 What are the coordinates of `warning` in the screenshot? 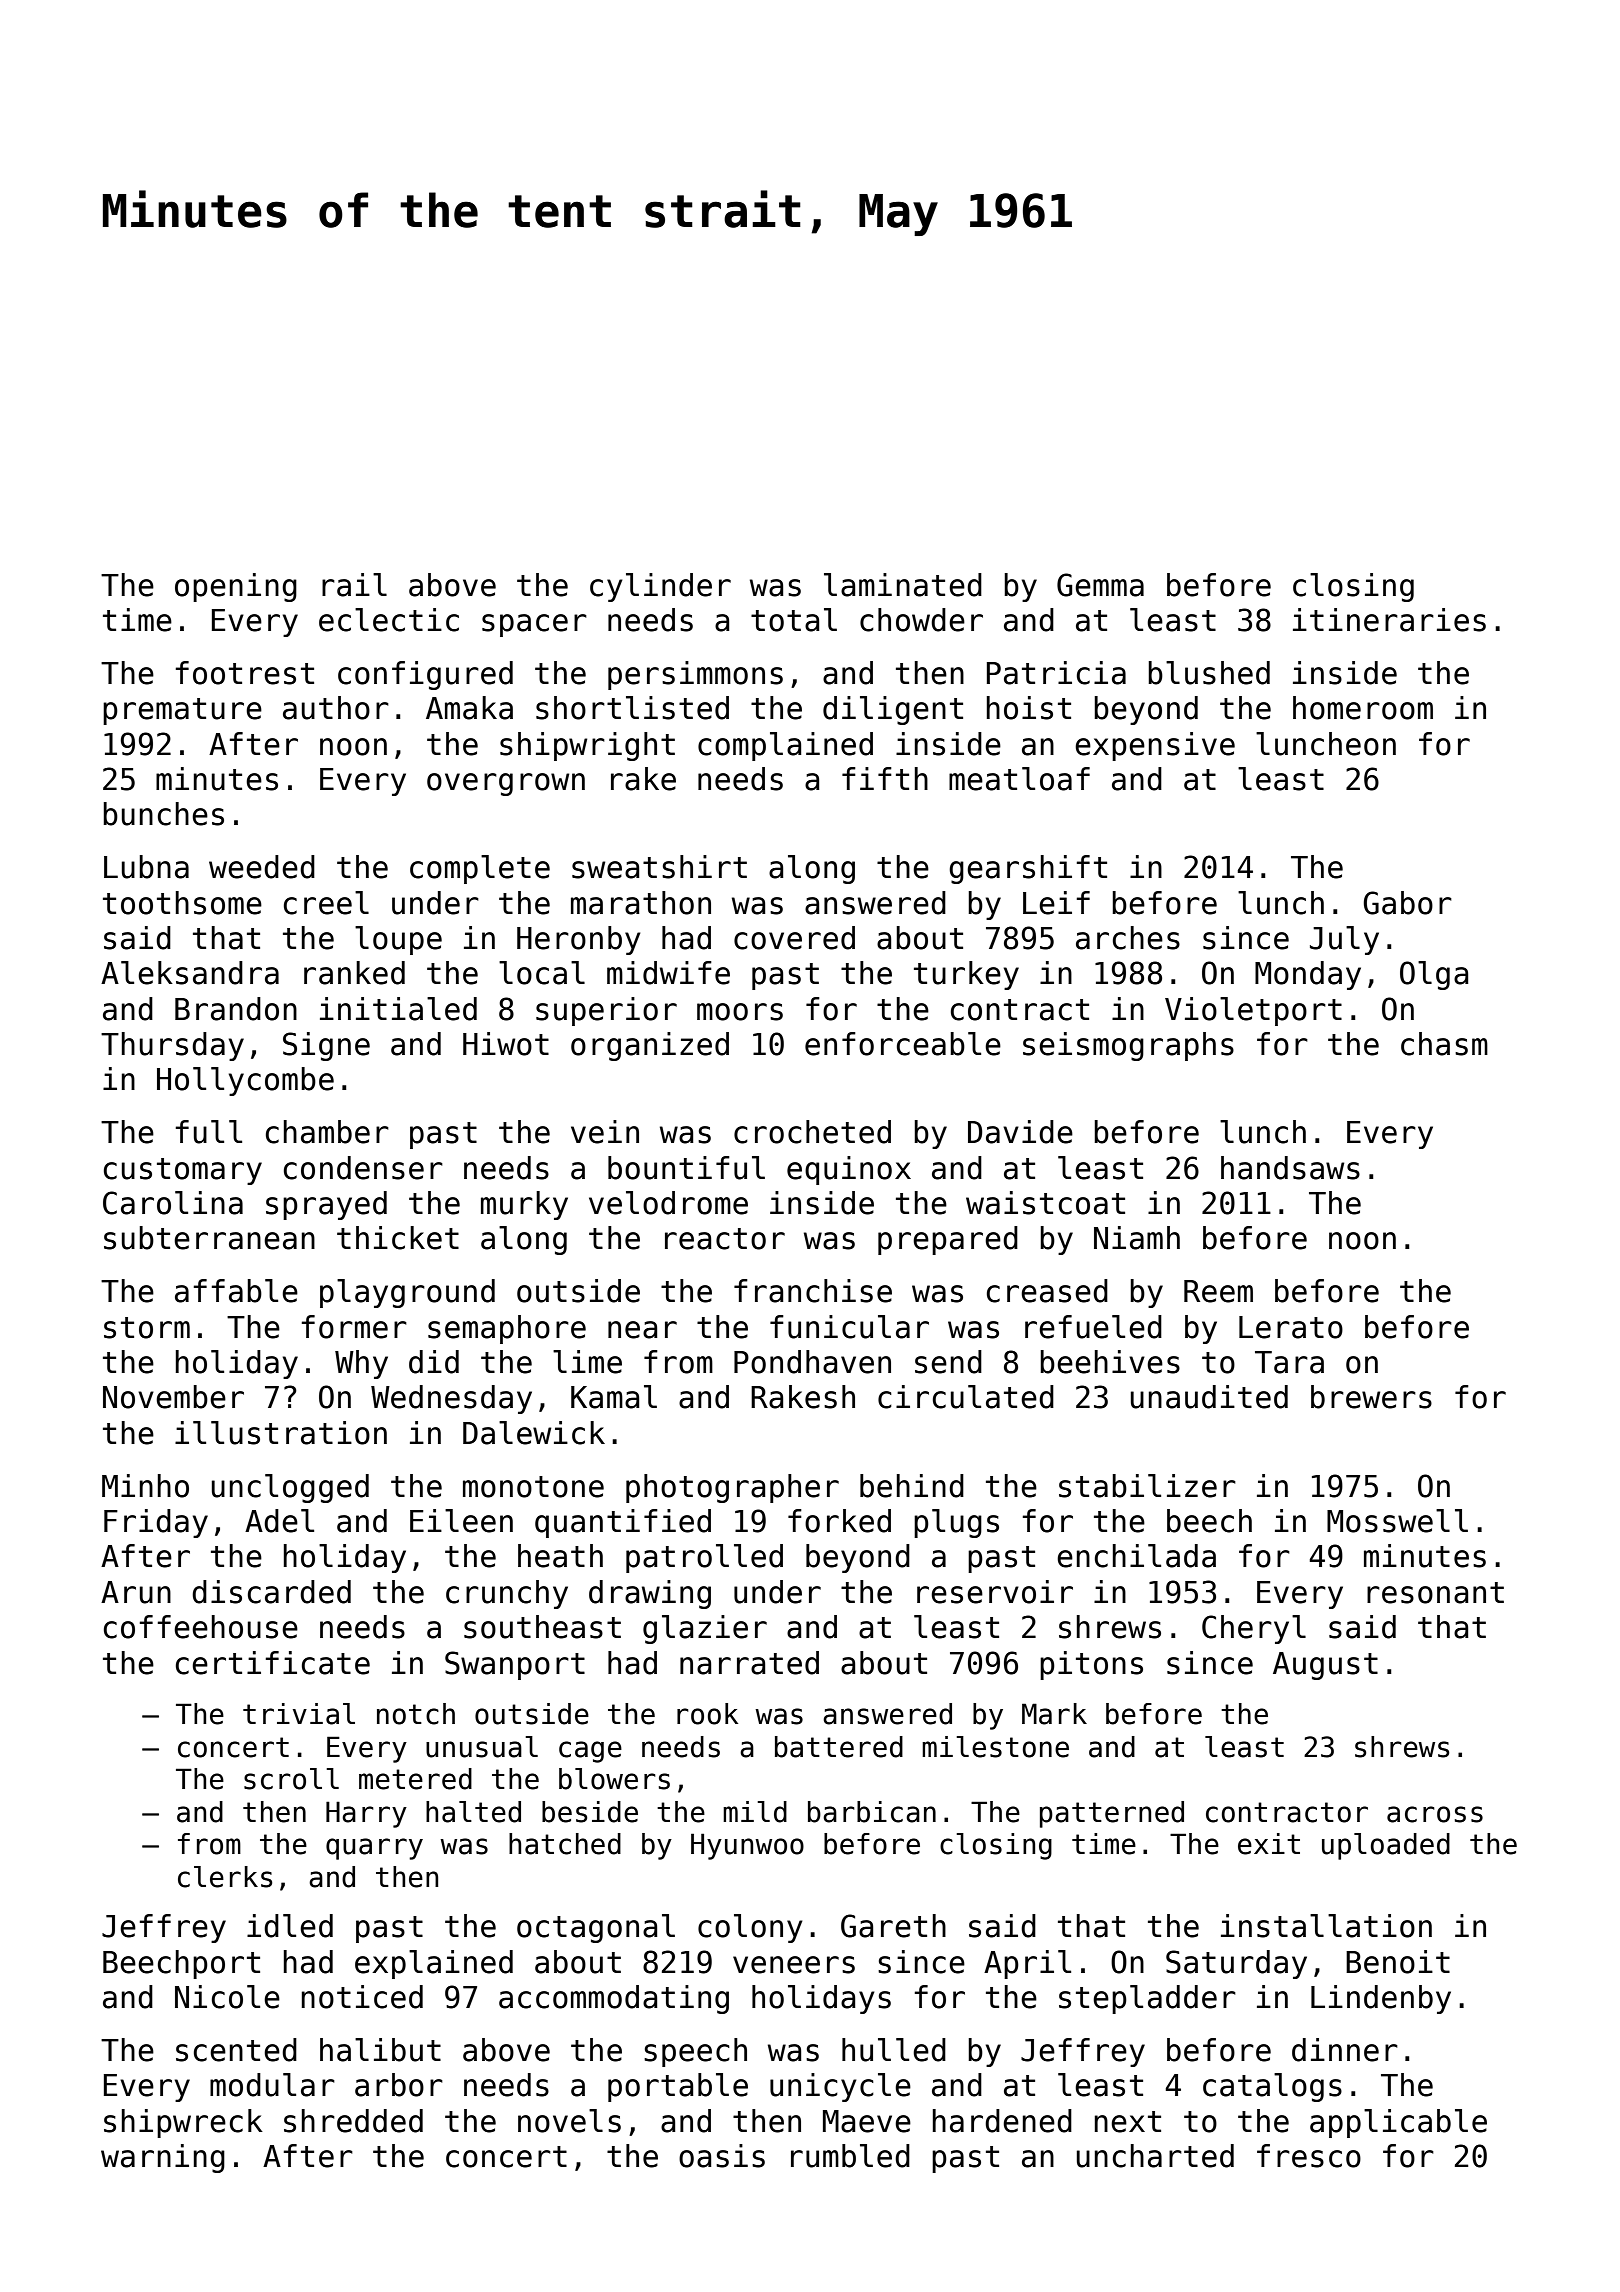 It's located at (163, 2158).
